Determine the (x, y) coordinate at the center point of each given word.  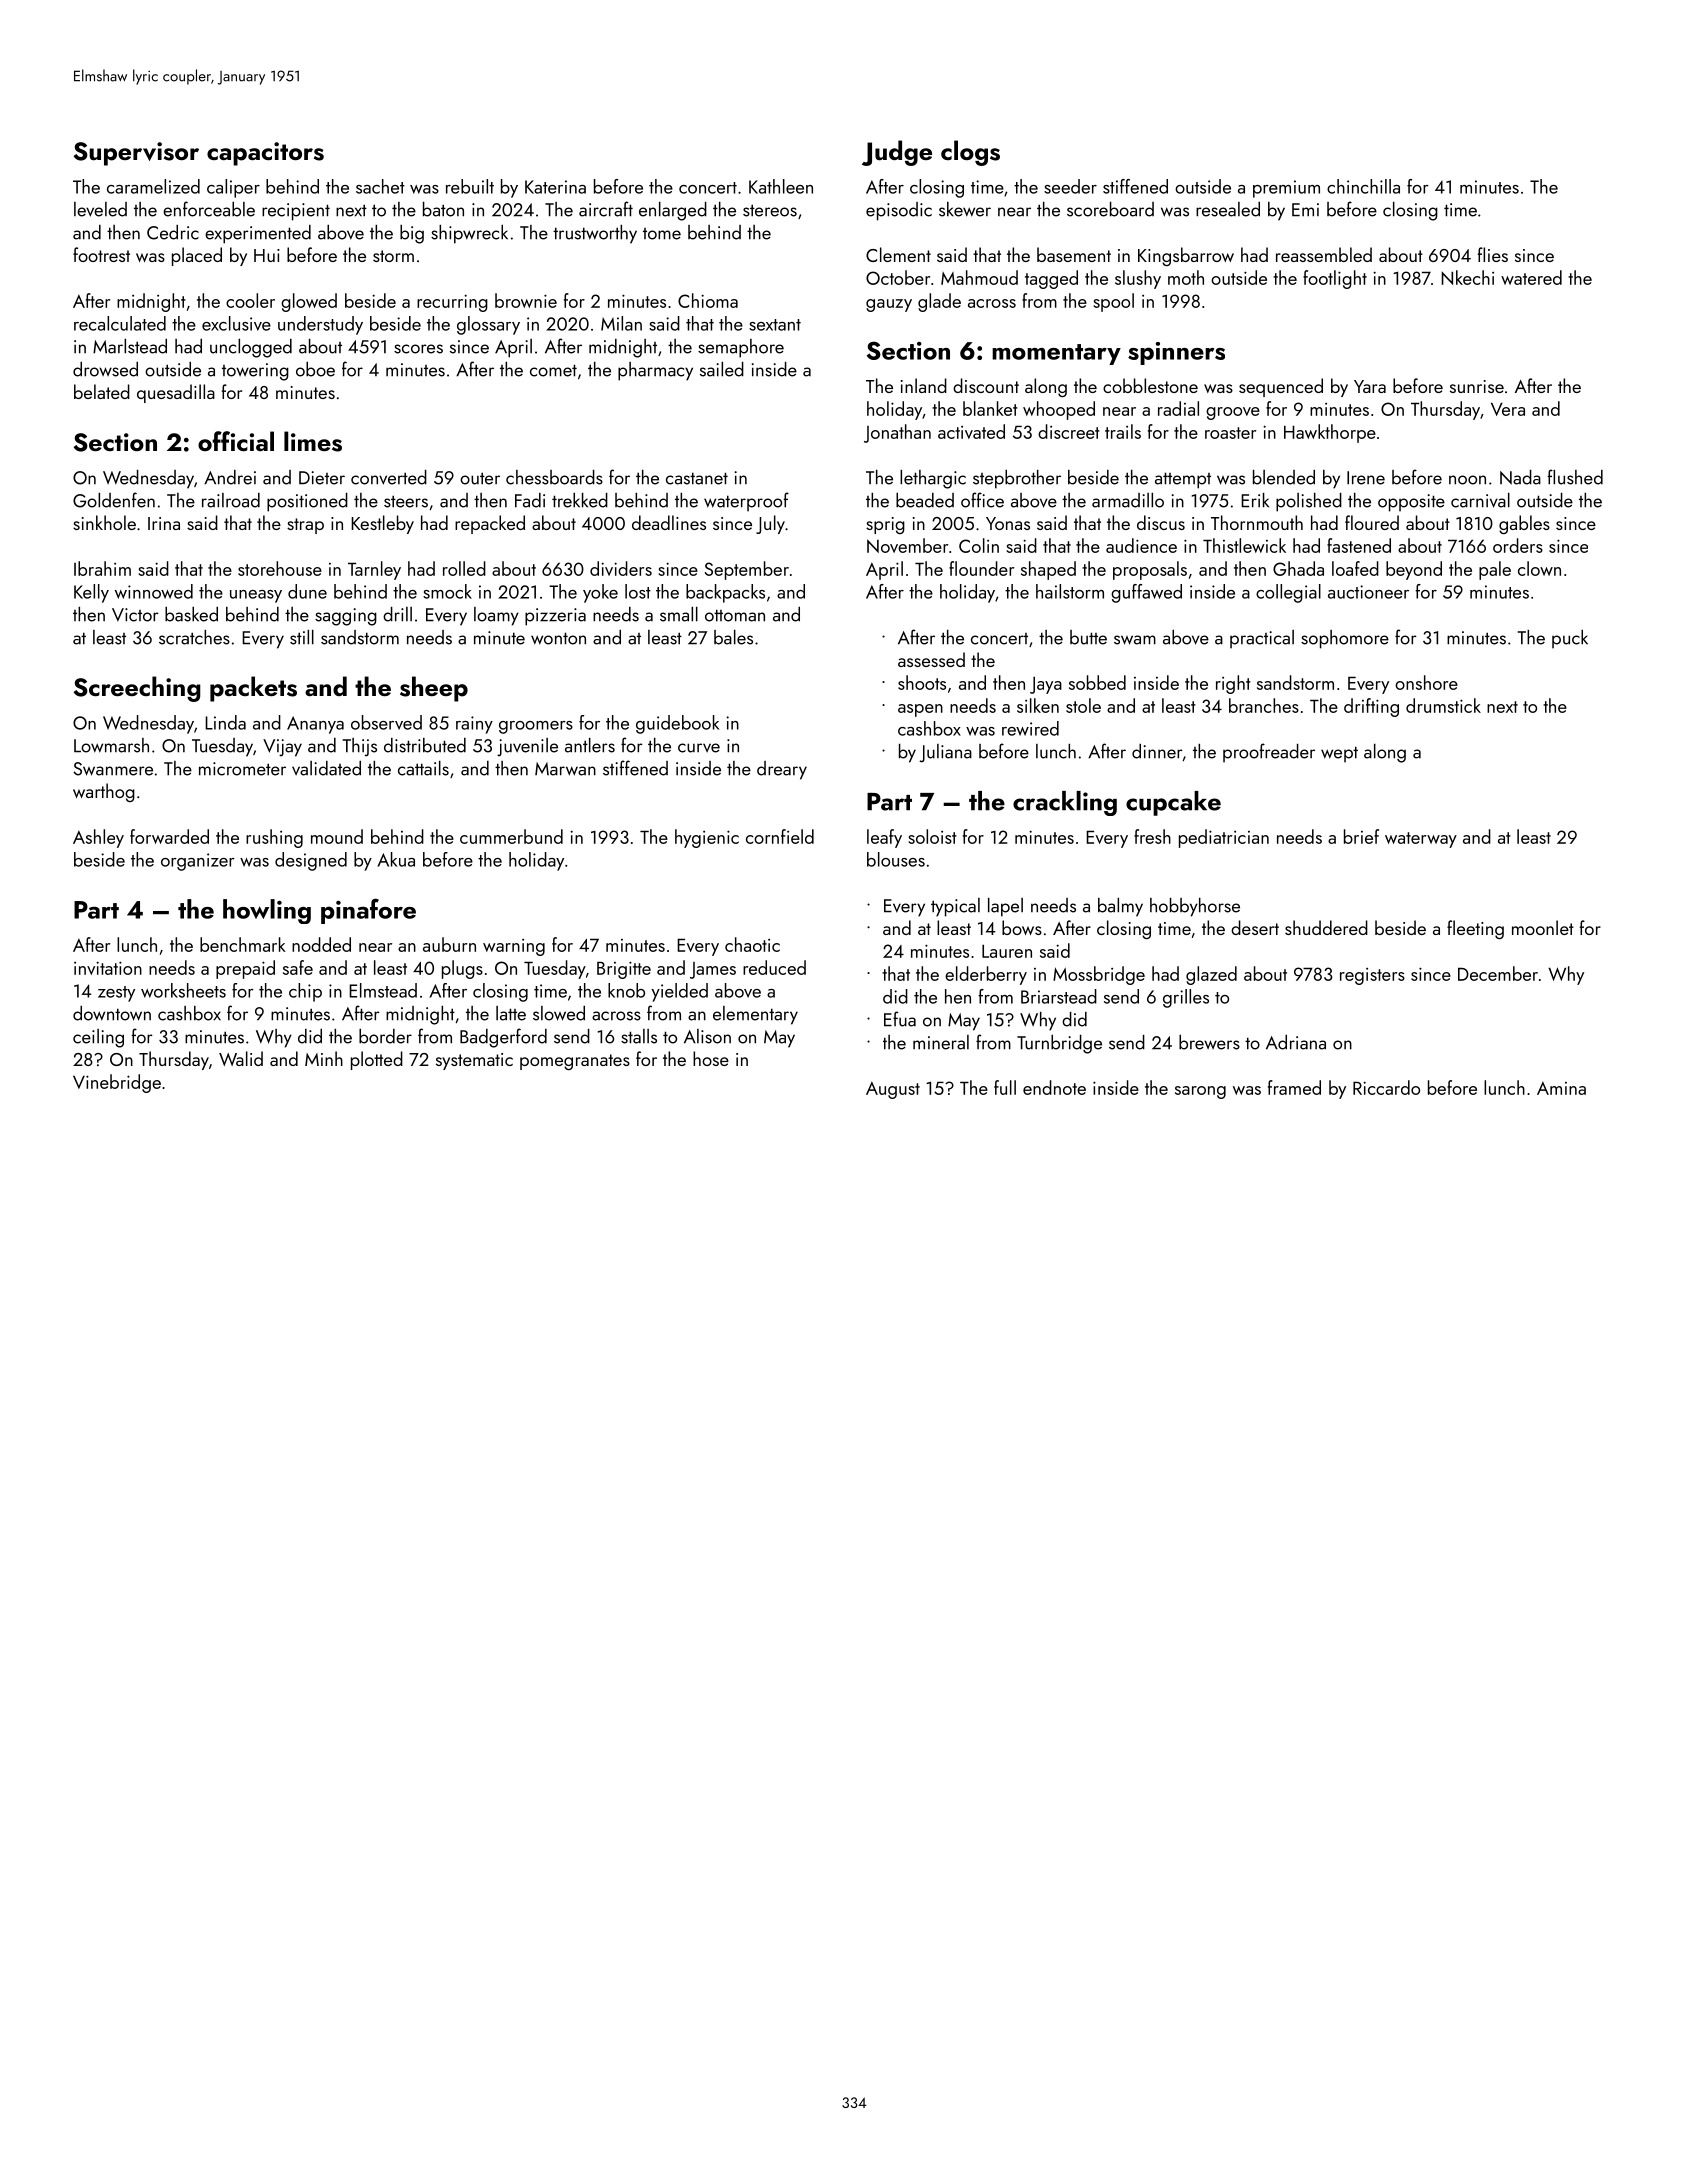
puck (1570, 639)
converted (389, 477)
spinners (1176, 353)
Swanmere (113, 769)
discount (986, 385)
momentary (1056, 354)
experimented (258, 234)
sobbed (1097, 682)
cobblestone (1150, 385)
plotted (377, 1060)
